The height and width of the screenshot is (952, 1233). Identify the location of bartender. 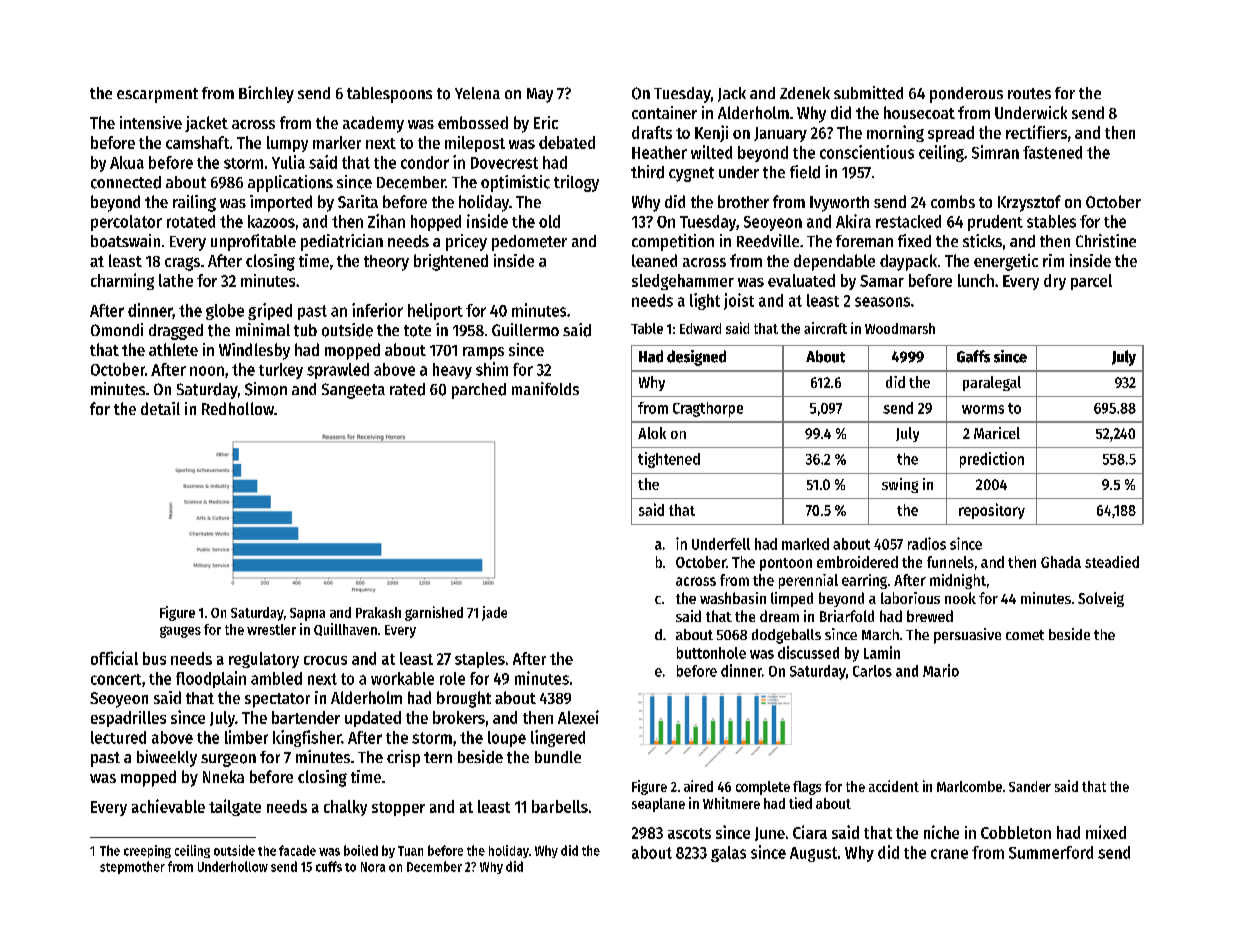
(306, 717).
